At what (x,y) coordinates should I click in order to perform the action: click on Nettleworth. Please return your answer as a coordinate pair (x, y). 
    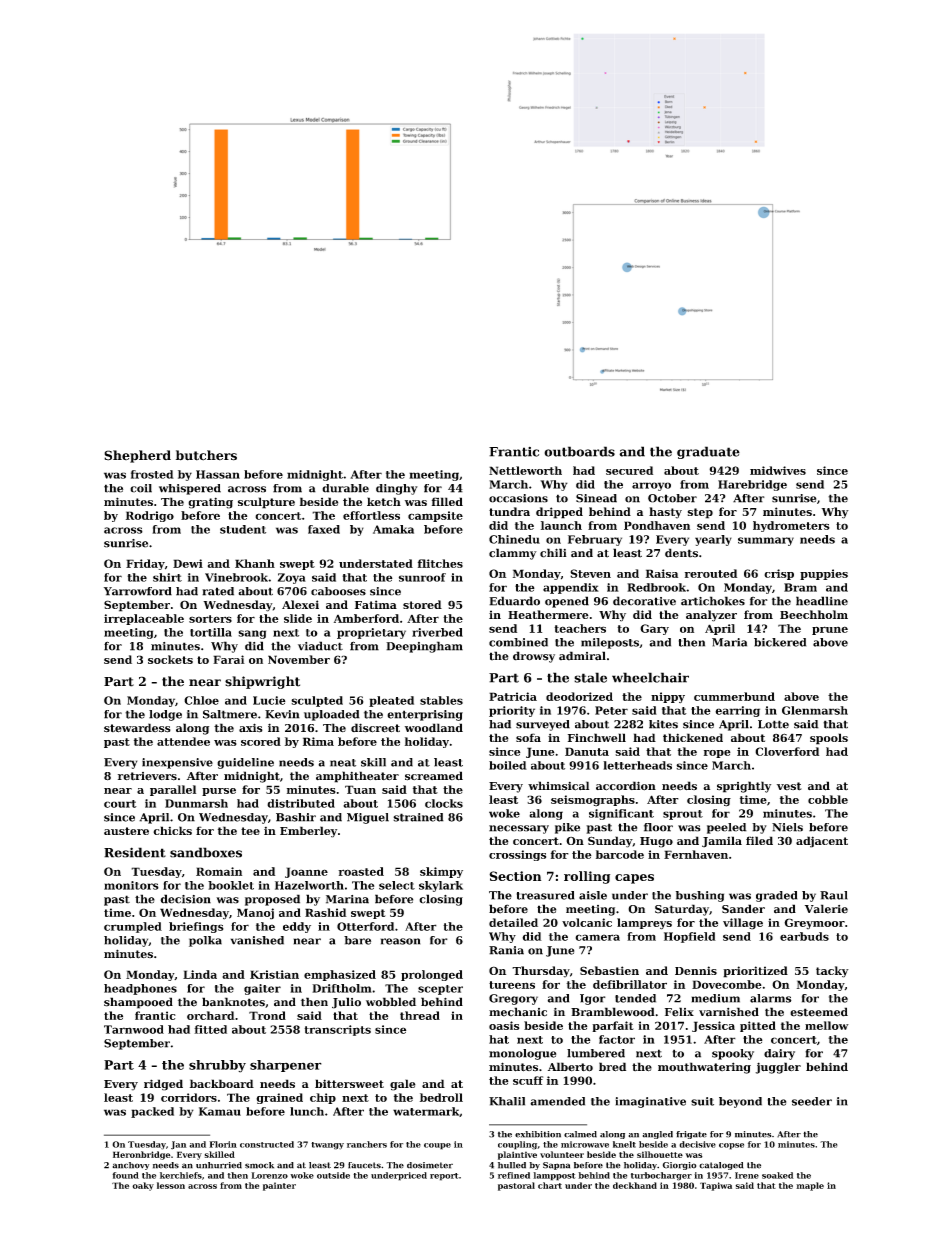
    Looking at the image, I should click on (525, 470).
